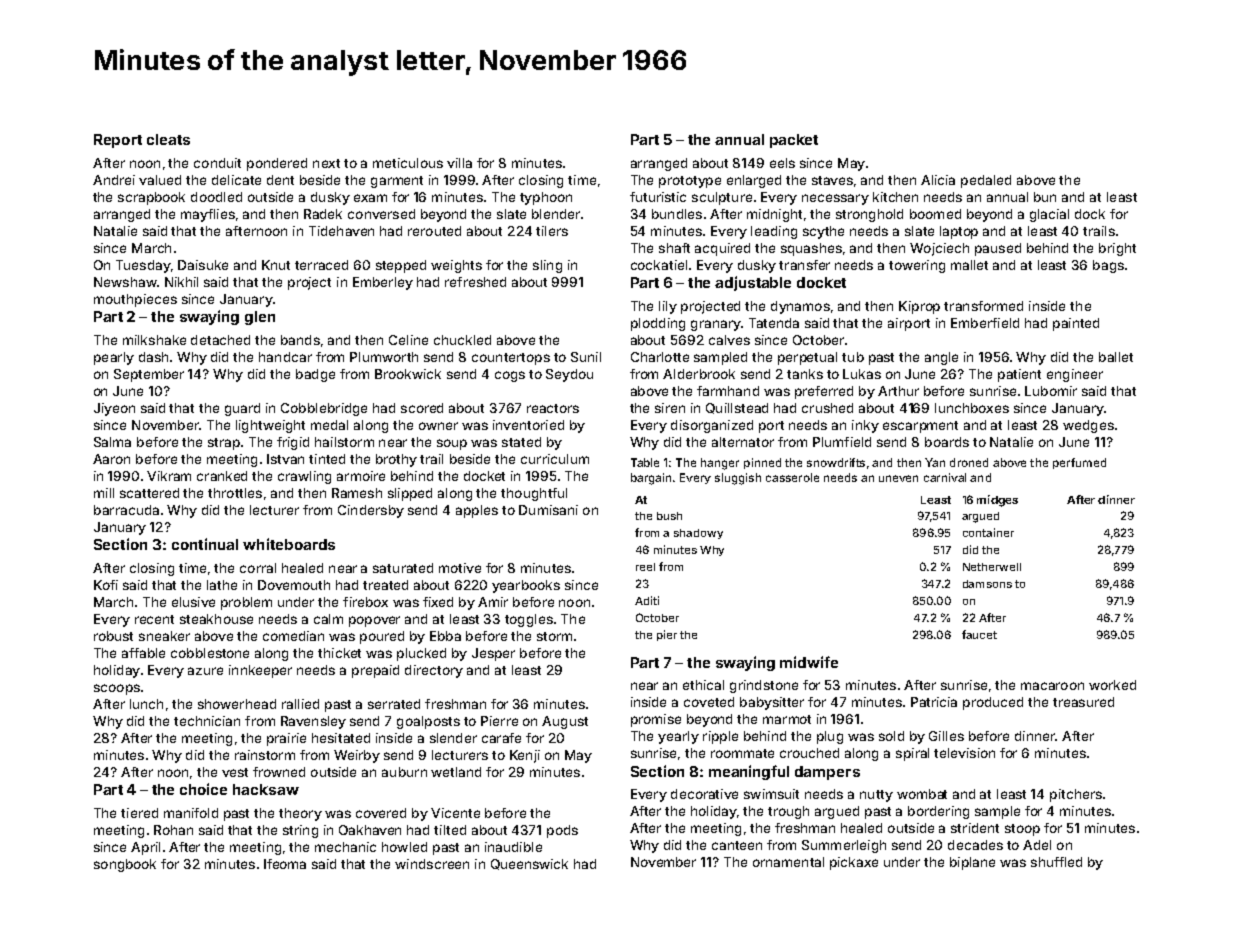 This page has height=952, width=1233. Describe the element at coordinates (794, 141) in the page. I see `packet` at that location.
